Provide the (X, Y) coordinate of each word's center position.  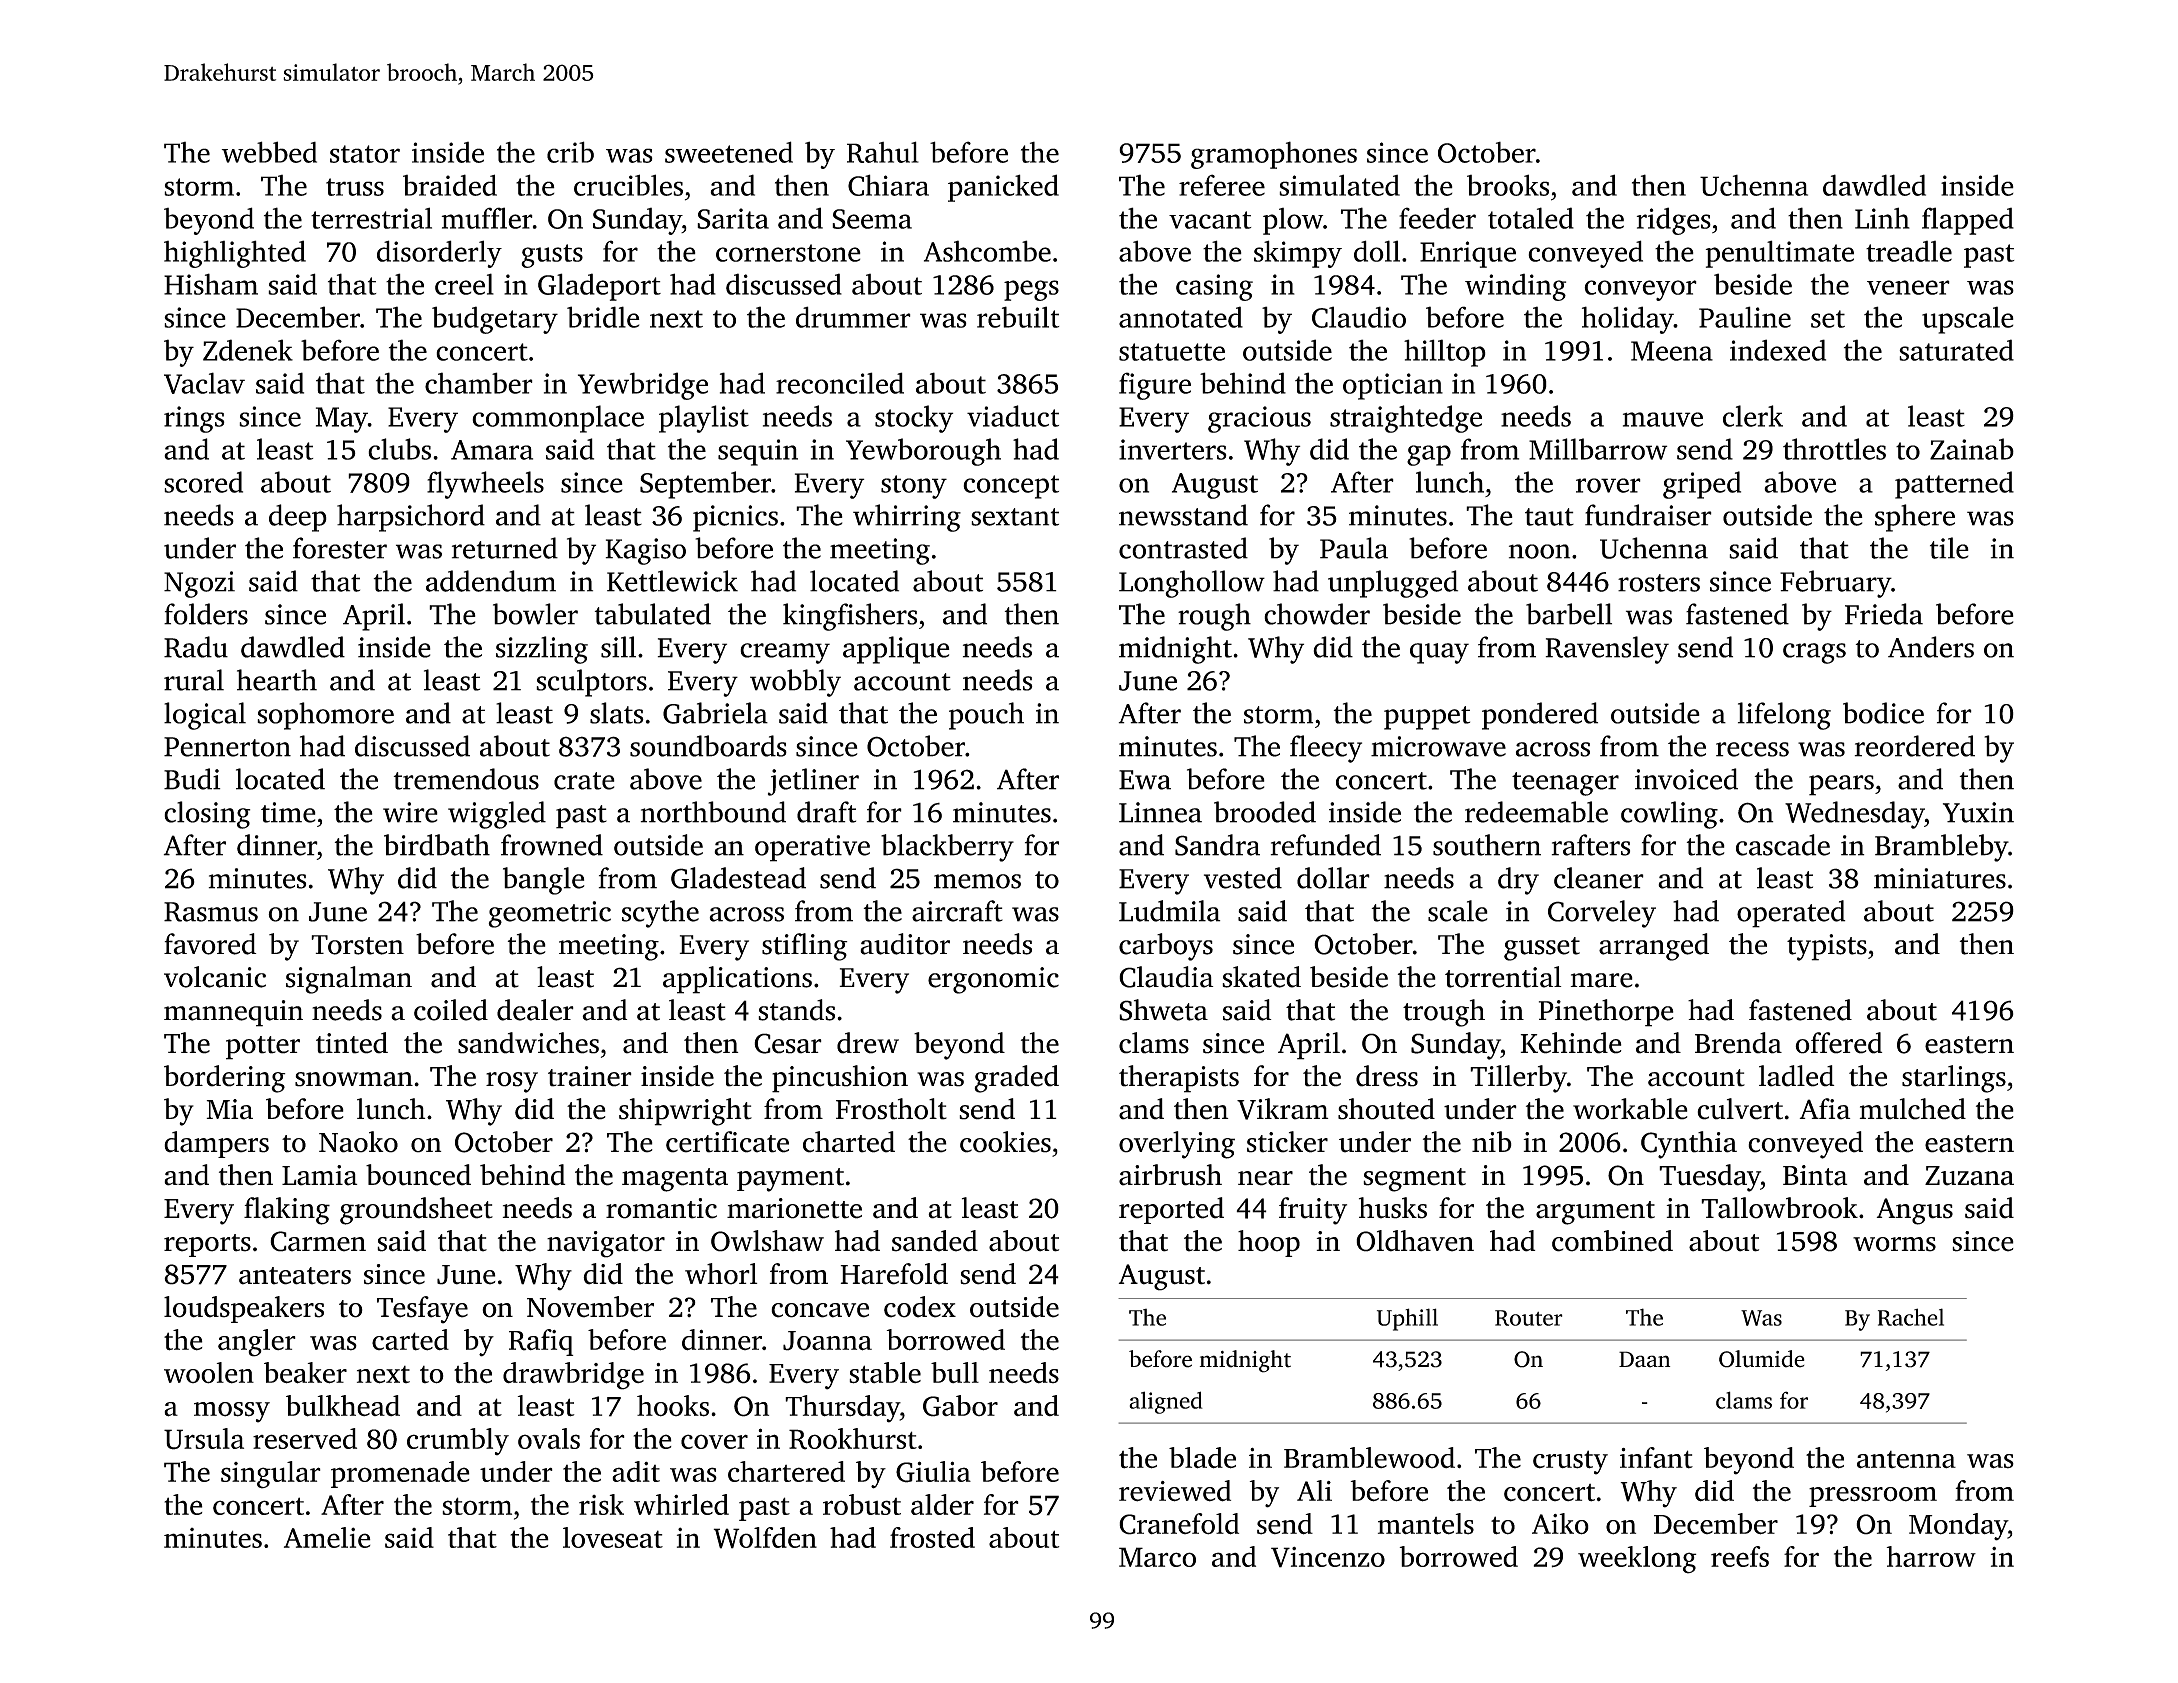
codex (920, 1307)
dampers (216, 1144)
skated (1261, 977)
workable (1630, 1109)
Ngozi (199, 584)
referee (1222, 185)
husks (1393, 1208)
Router (1529, 1318)
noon (1539, 551)
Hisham (211, 284)
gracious (1259, 419)
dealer (535, 1010)
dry (1518, 881)
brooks (1508, 185)
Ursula (204, 1439)
